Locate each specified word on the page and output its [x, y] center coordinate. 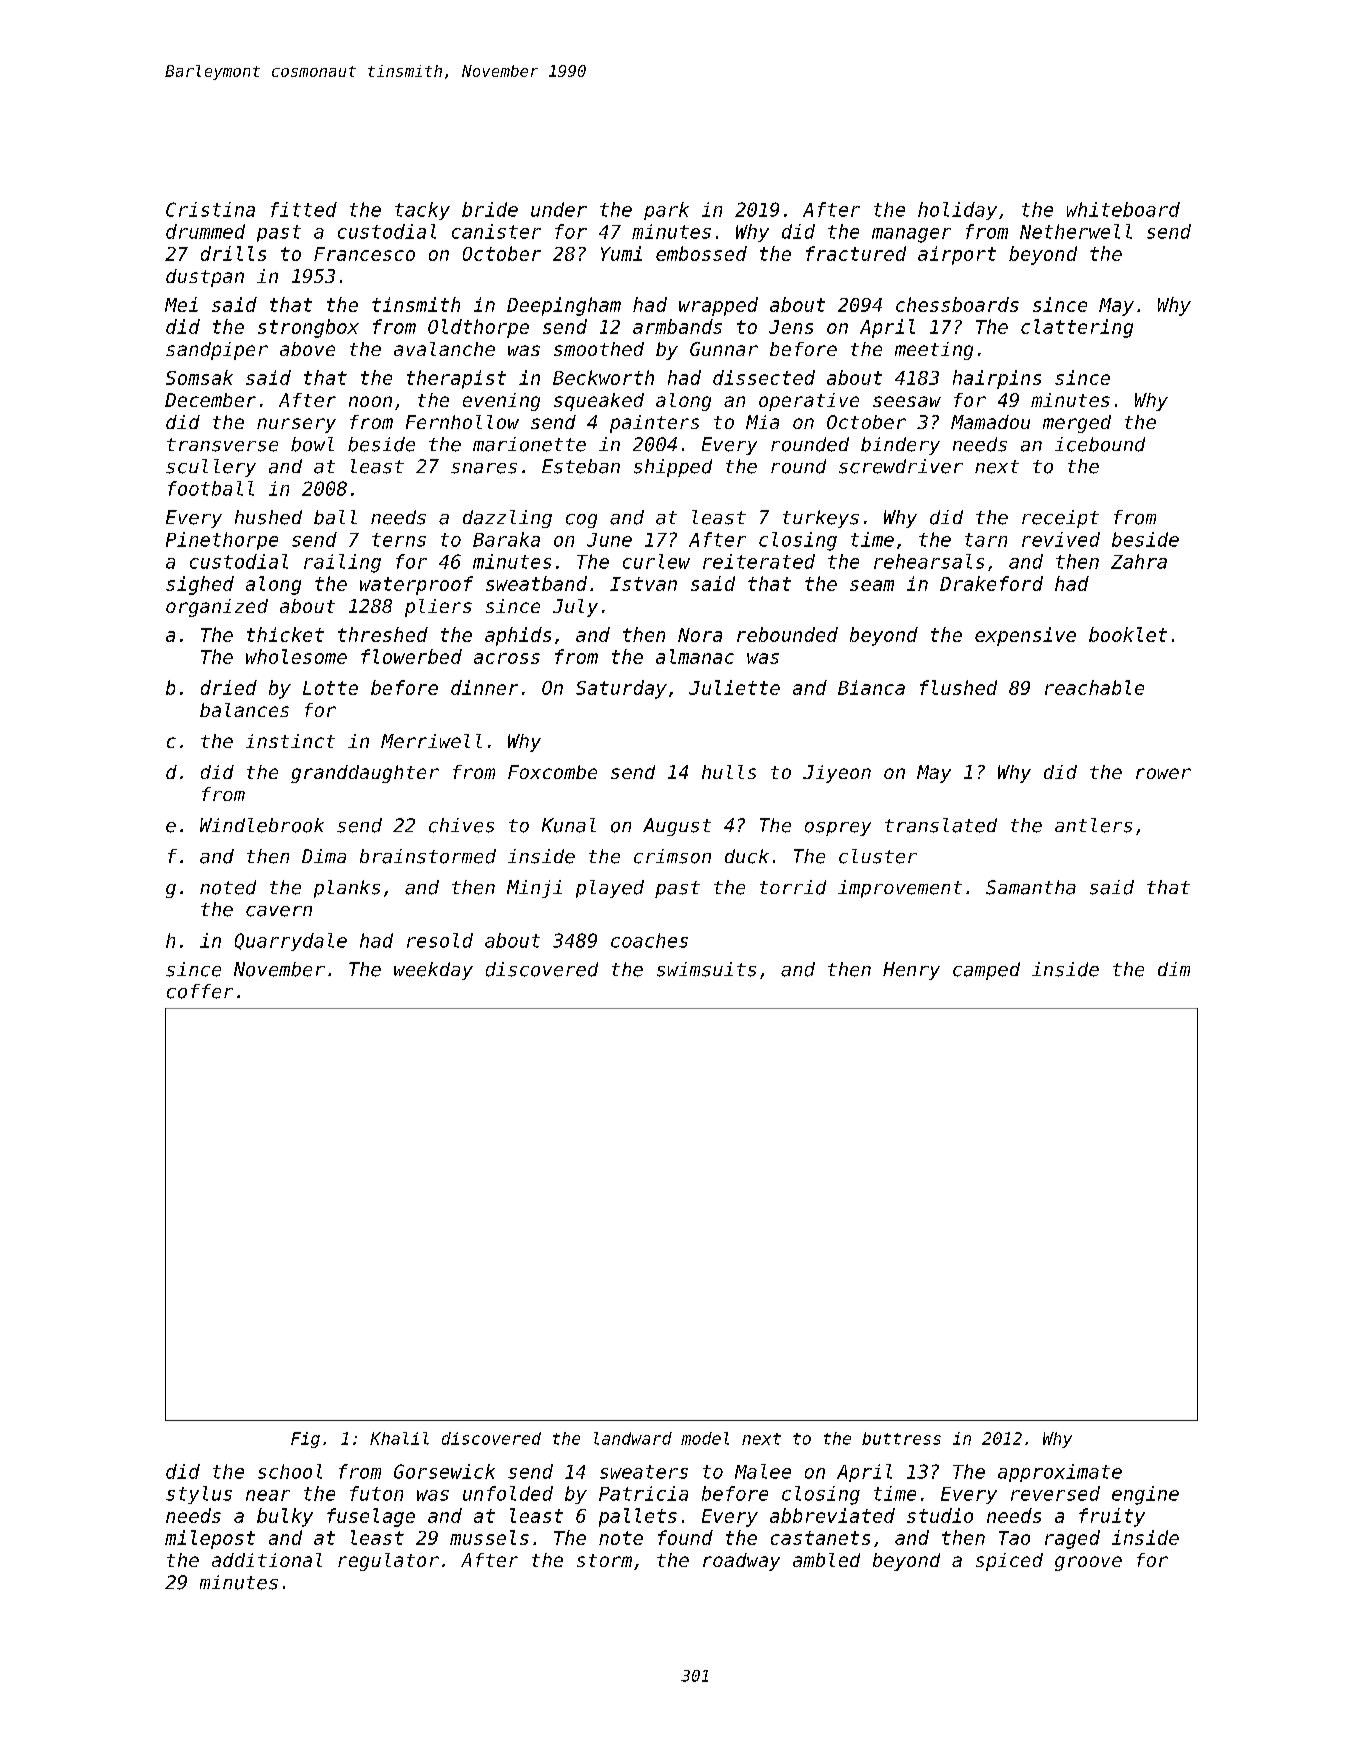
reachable [1094, 687]
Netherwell [1076, 231]
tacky [422, 211]
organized [217, 608]
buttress [901, 1438]
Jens [791, 327]
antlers [1093, 825]
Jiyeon [837, 774]
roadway [741, 1562]
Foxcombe [552, 772]
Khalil [399, 1438]
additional [267, 1560]
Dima [324, 856]
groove [1088, 1563]
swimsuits [706, 969]
